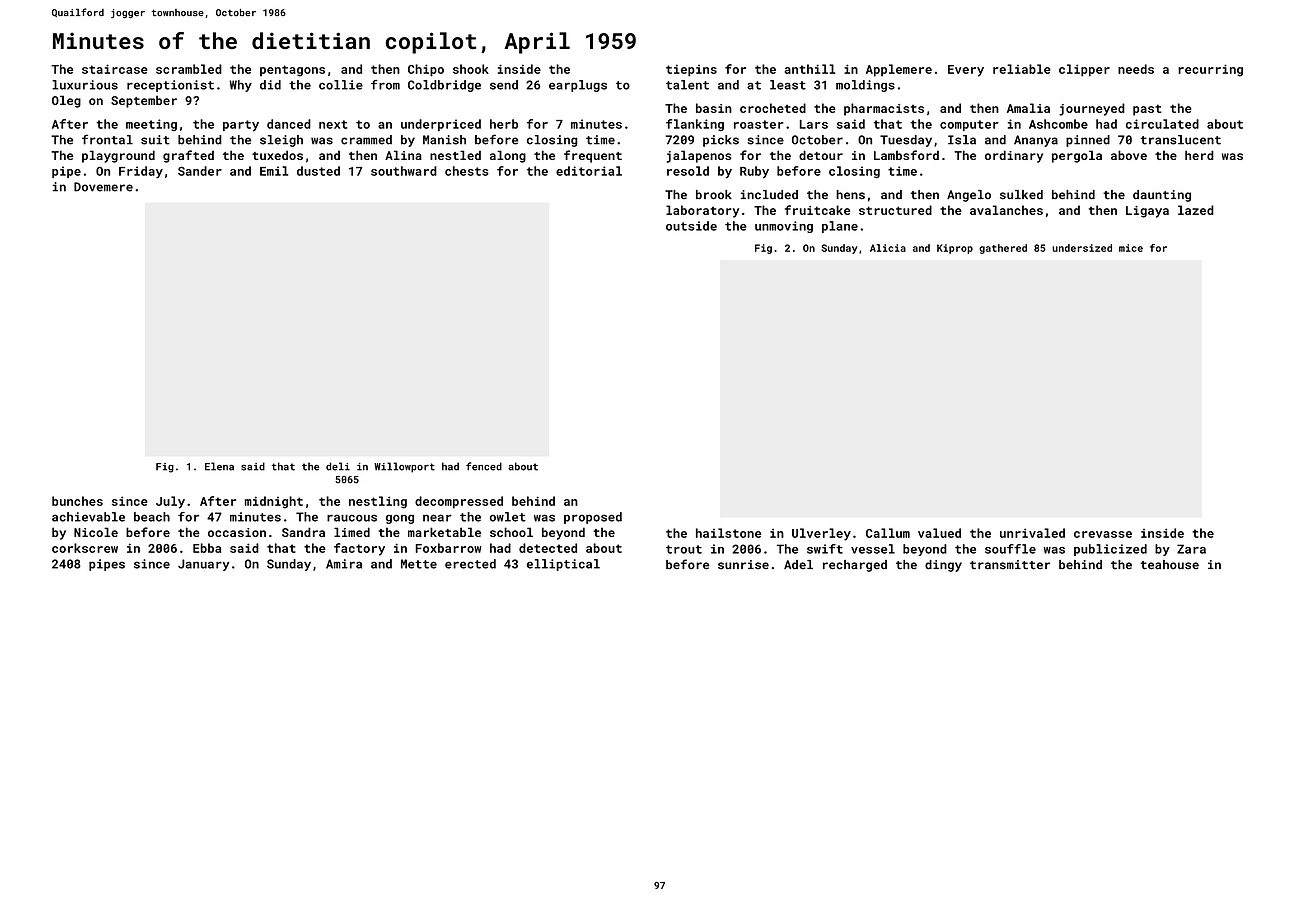  Describe the element at coordinates (888, 248) in the screenshot. I see `Alicia` at that location.
